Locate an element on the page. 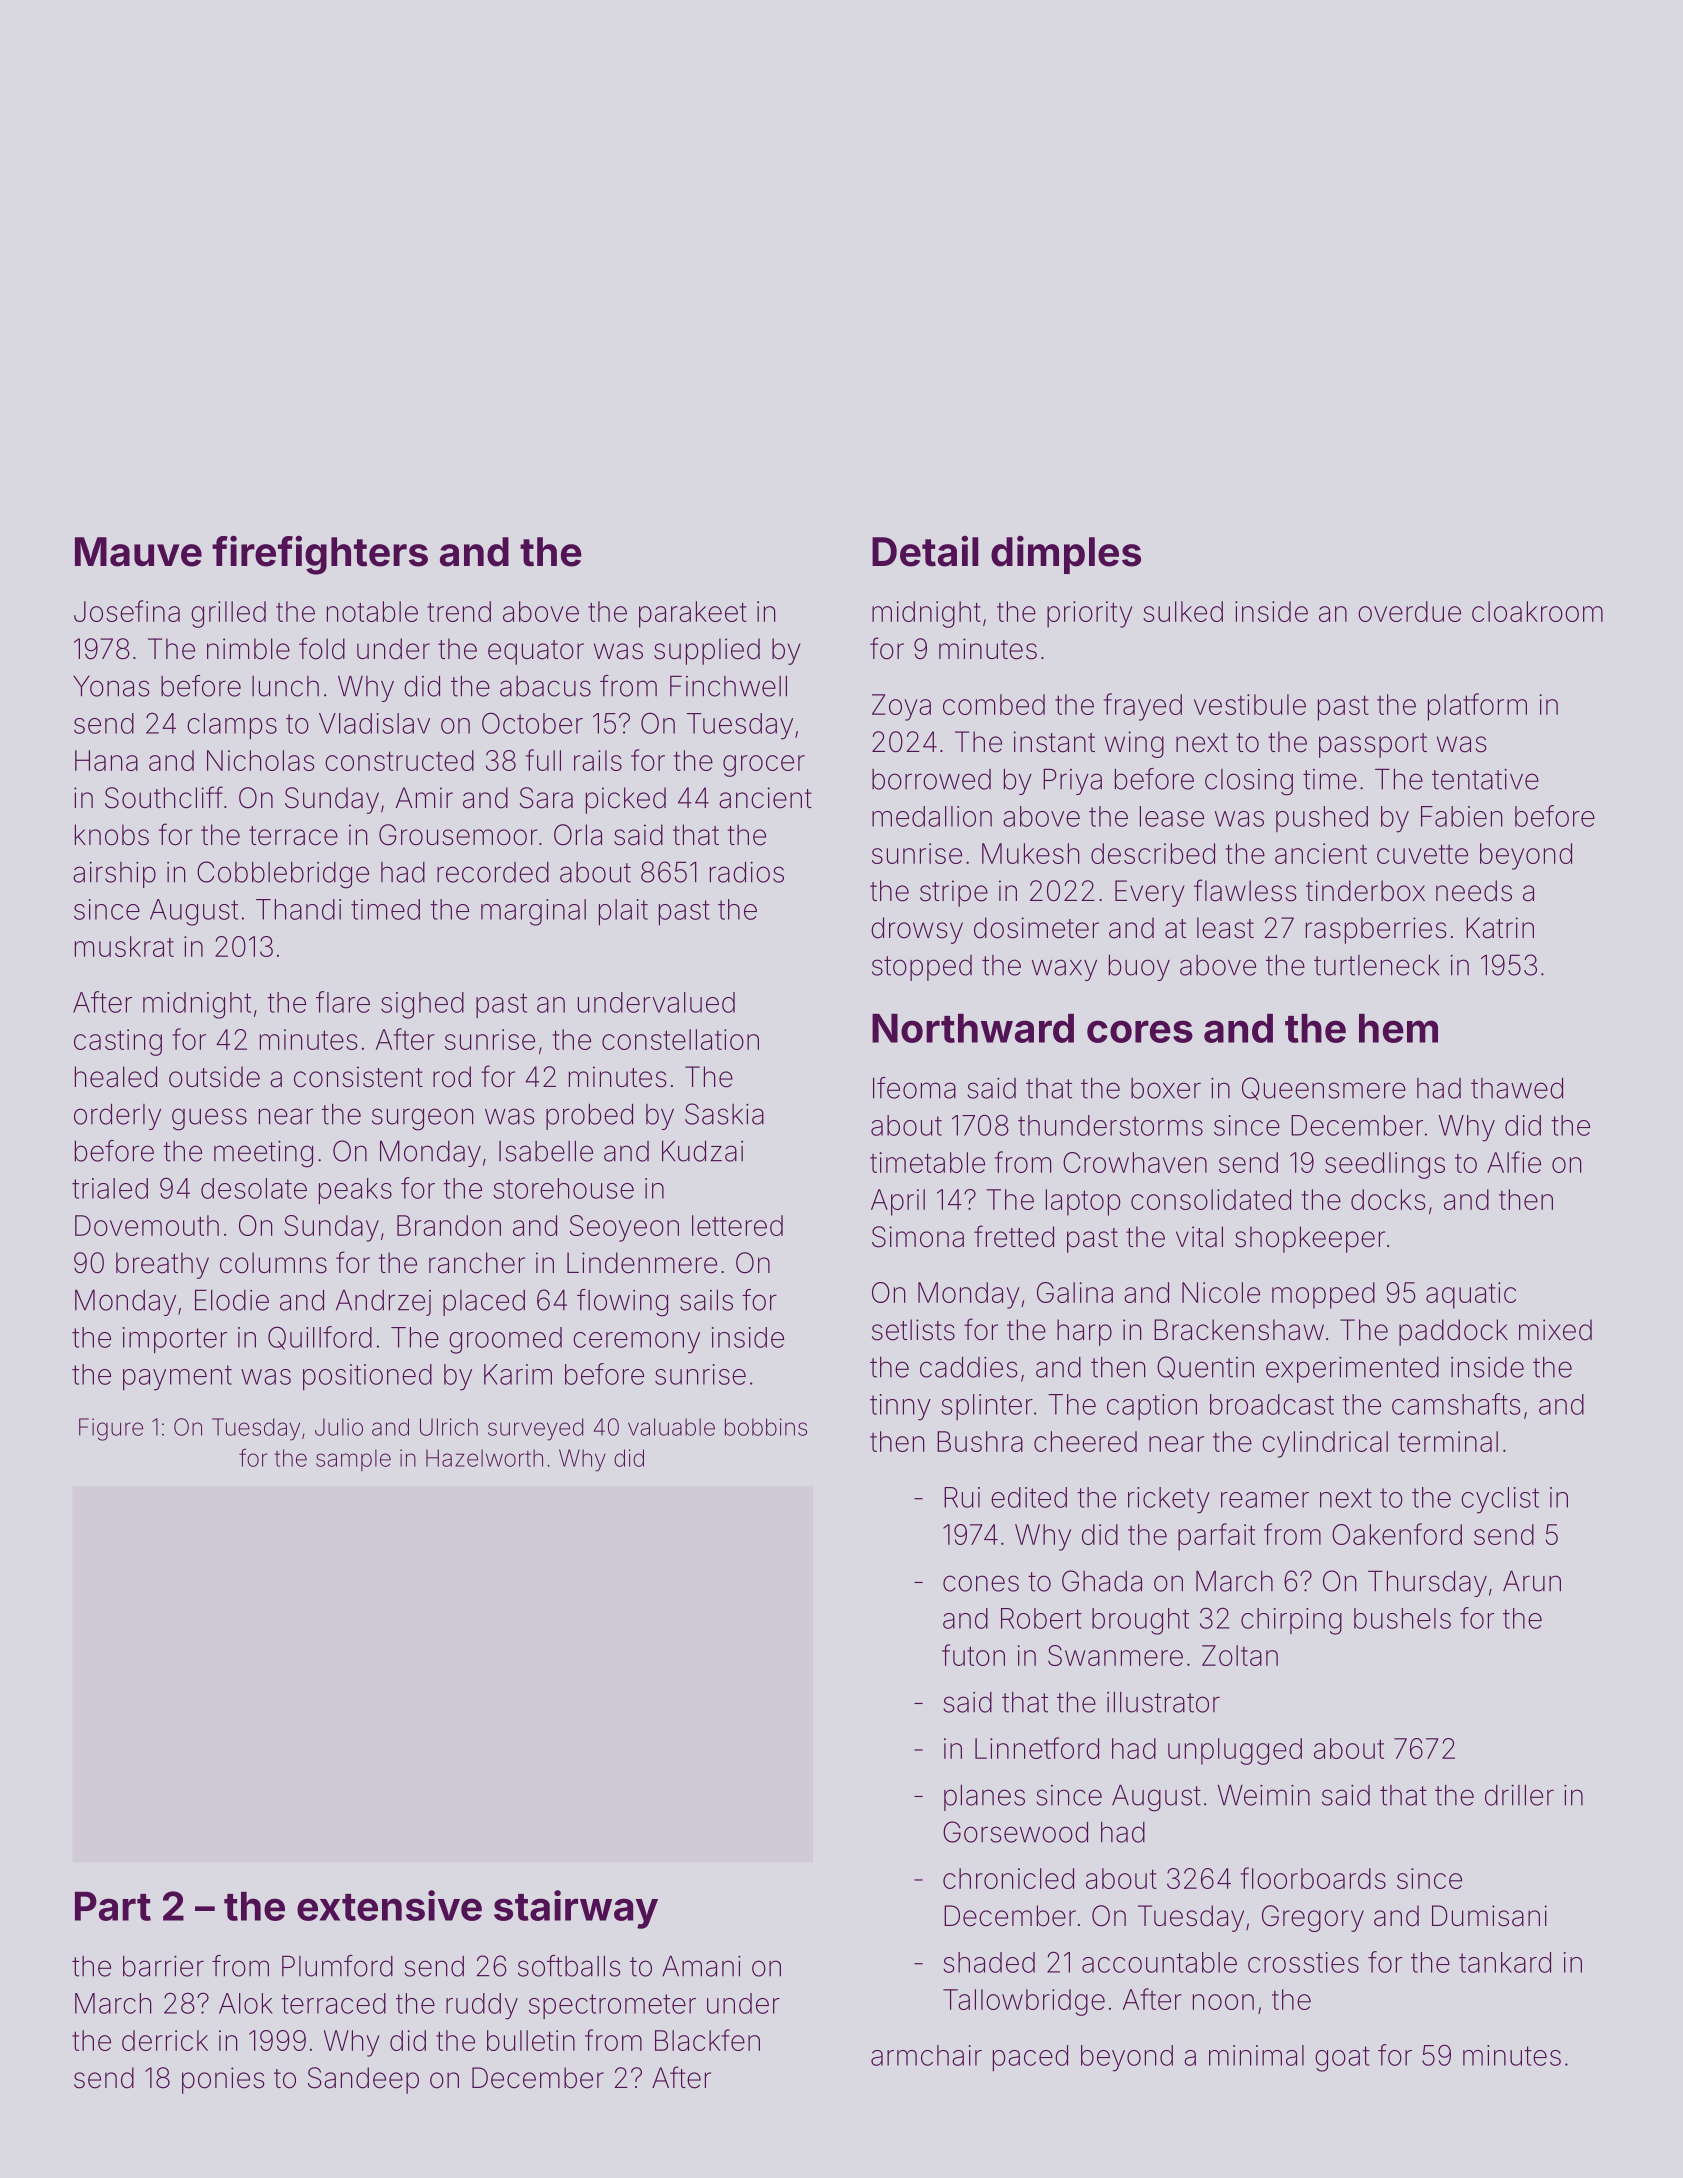 The image size is (1683, 2178). Saskia is located at coordinates (724, 1114).
